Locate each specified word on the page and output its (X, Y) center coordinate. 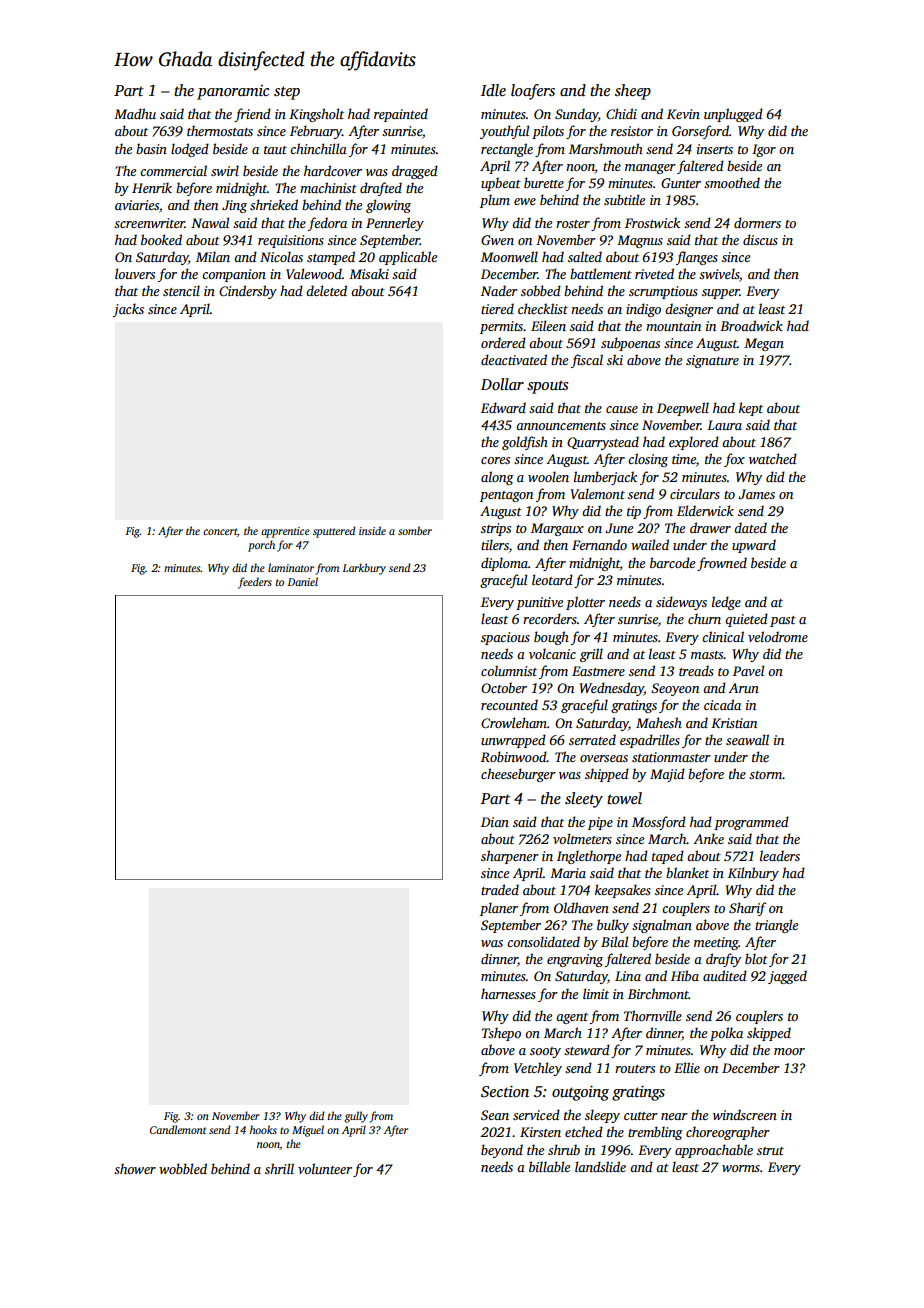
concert (220, 531)
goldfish (525, 443)
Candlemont (178, 1129)
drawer (710, 527)
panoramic (233, 92)
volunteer (325, 1168)
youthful (504, 132)
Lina (628, 976)
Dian (495, 822)
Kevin (683, 114)
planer (499, 909)
